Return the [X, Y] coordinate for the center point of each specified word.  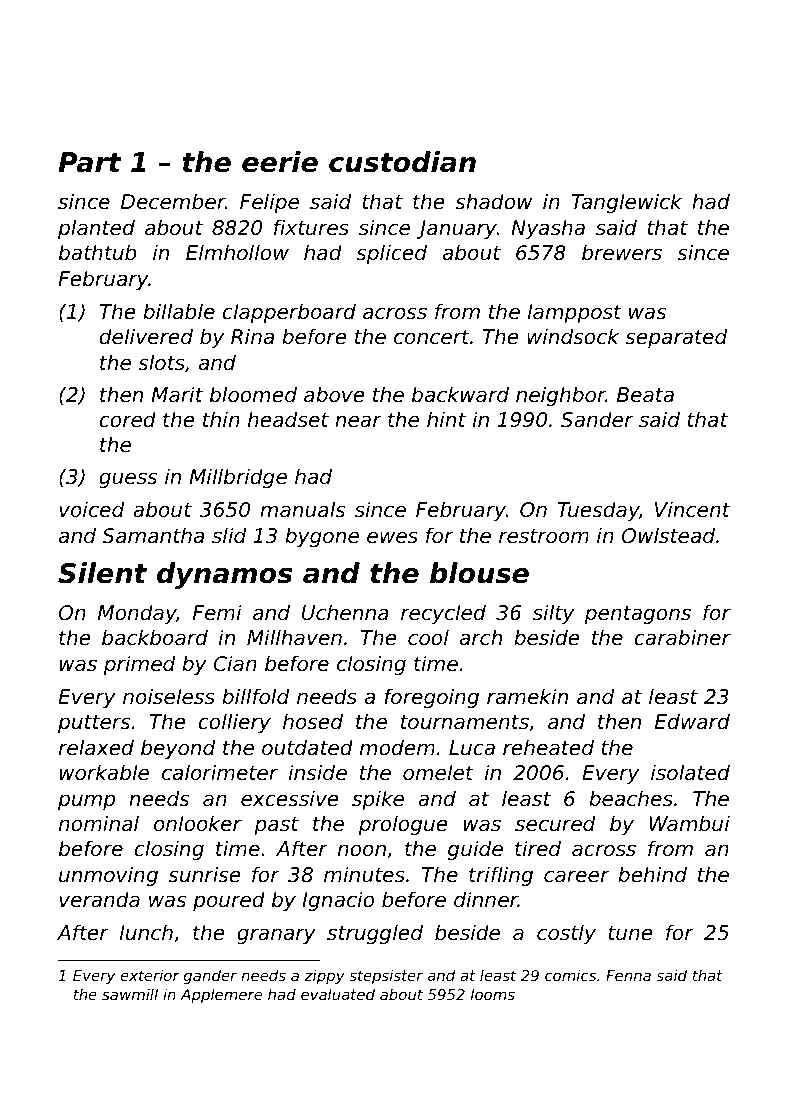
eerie [280, 162]
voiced [91, 509]
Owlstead [668, 535]
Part [90, 162]
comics [570, 975]
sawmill [130, 994]
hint [446, 419]
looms [493, 994]
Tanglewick [626, 203]
